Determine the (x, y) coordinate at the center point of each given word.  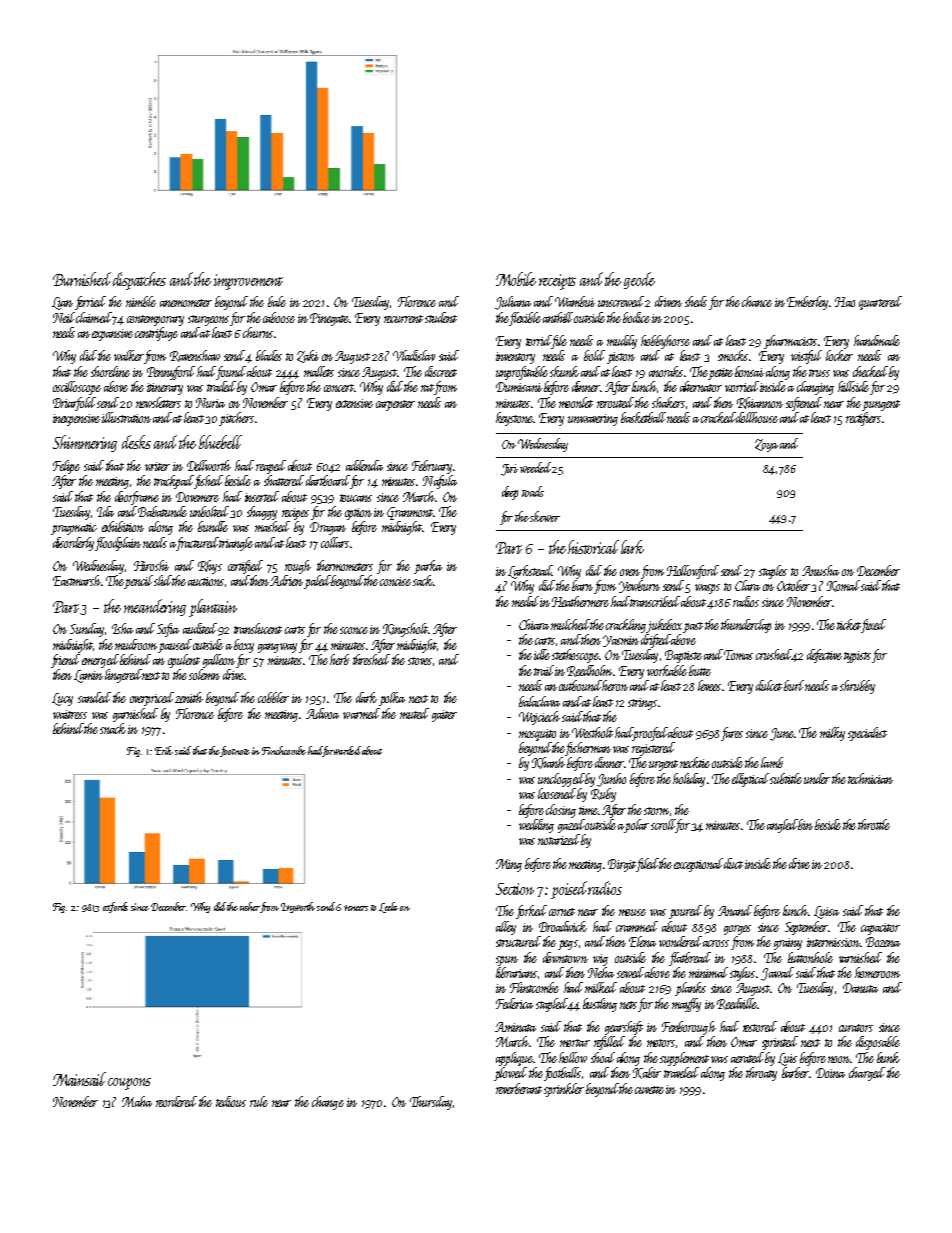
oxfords (115, 907)
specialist (867, 734)
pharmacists (790, 342)
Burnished (82, 279)
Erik (164, 750)
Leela (388, 907)
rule (259, 1101)
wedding (536, 826)
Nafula (440, 482)
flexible (525, 319)
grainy (788, 944)
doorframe (137, 498)
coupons (129, 1084)
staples (773, 572)
